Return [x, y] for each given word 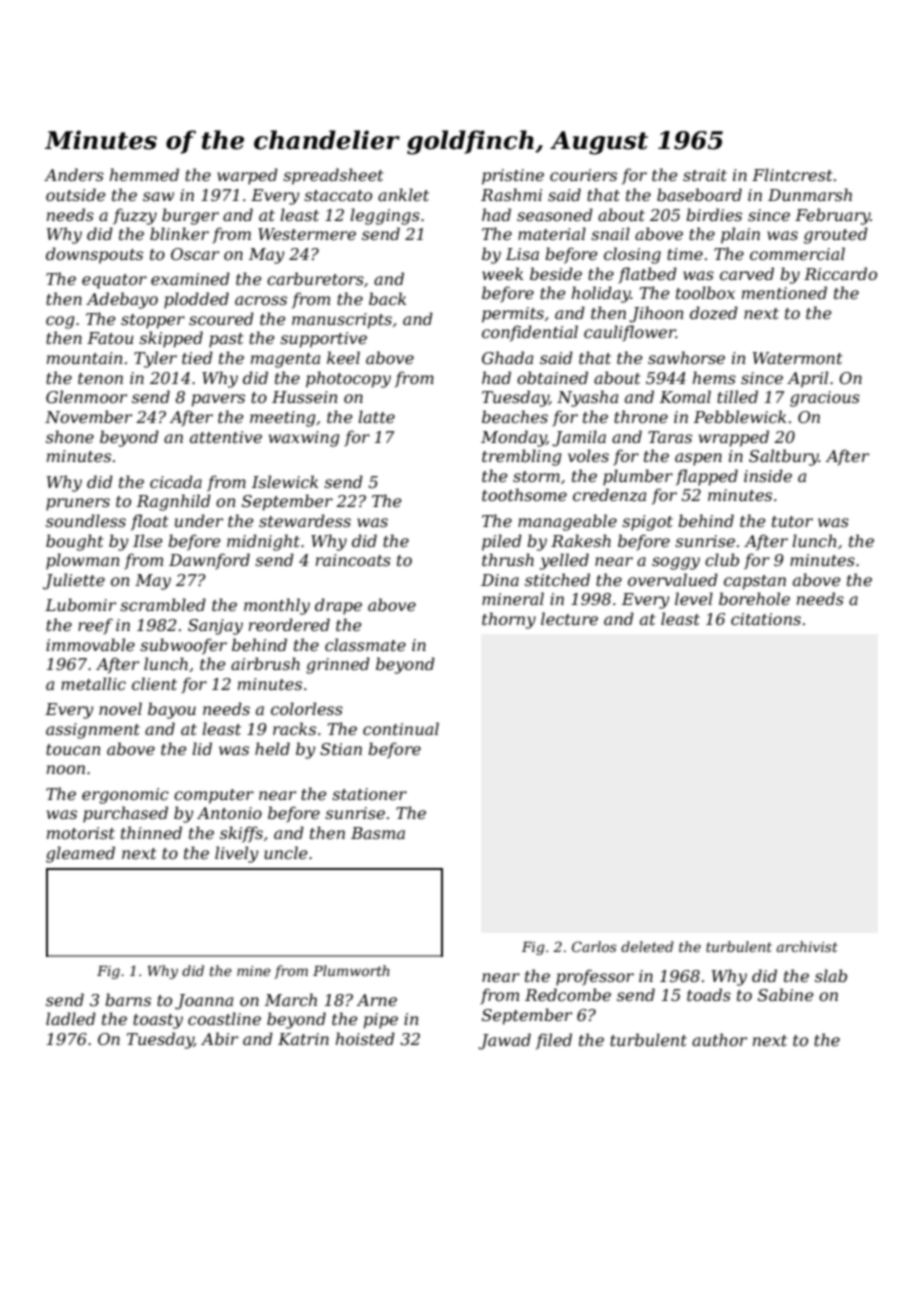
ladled [71, 1018]
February [833, 216]
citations [766, 619]
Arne [377, 1000]
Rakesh [581, 540]
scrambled [163, 604]
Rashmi [511, 194]
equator [114, 281]
